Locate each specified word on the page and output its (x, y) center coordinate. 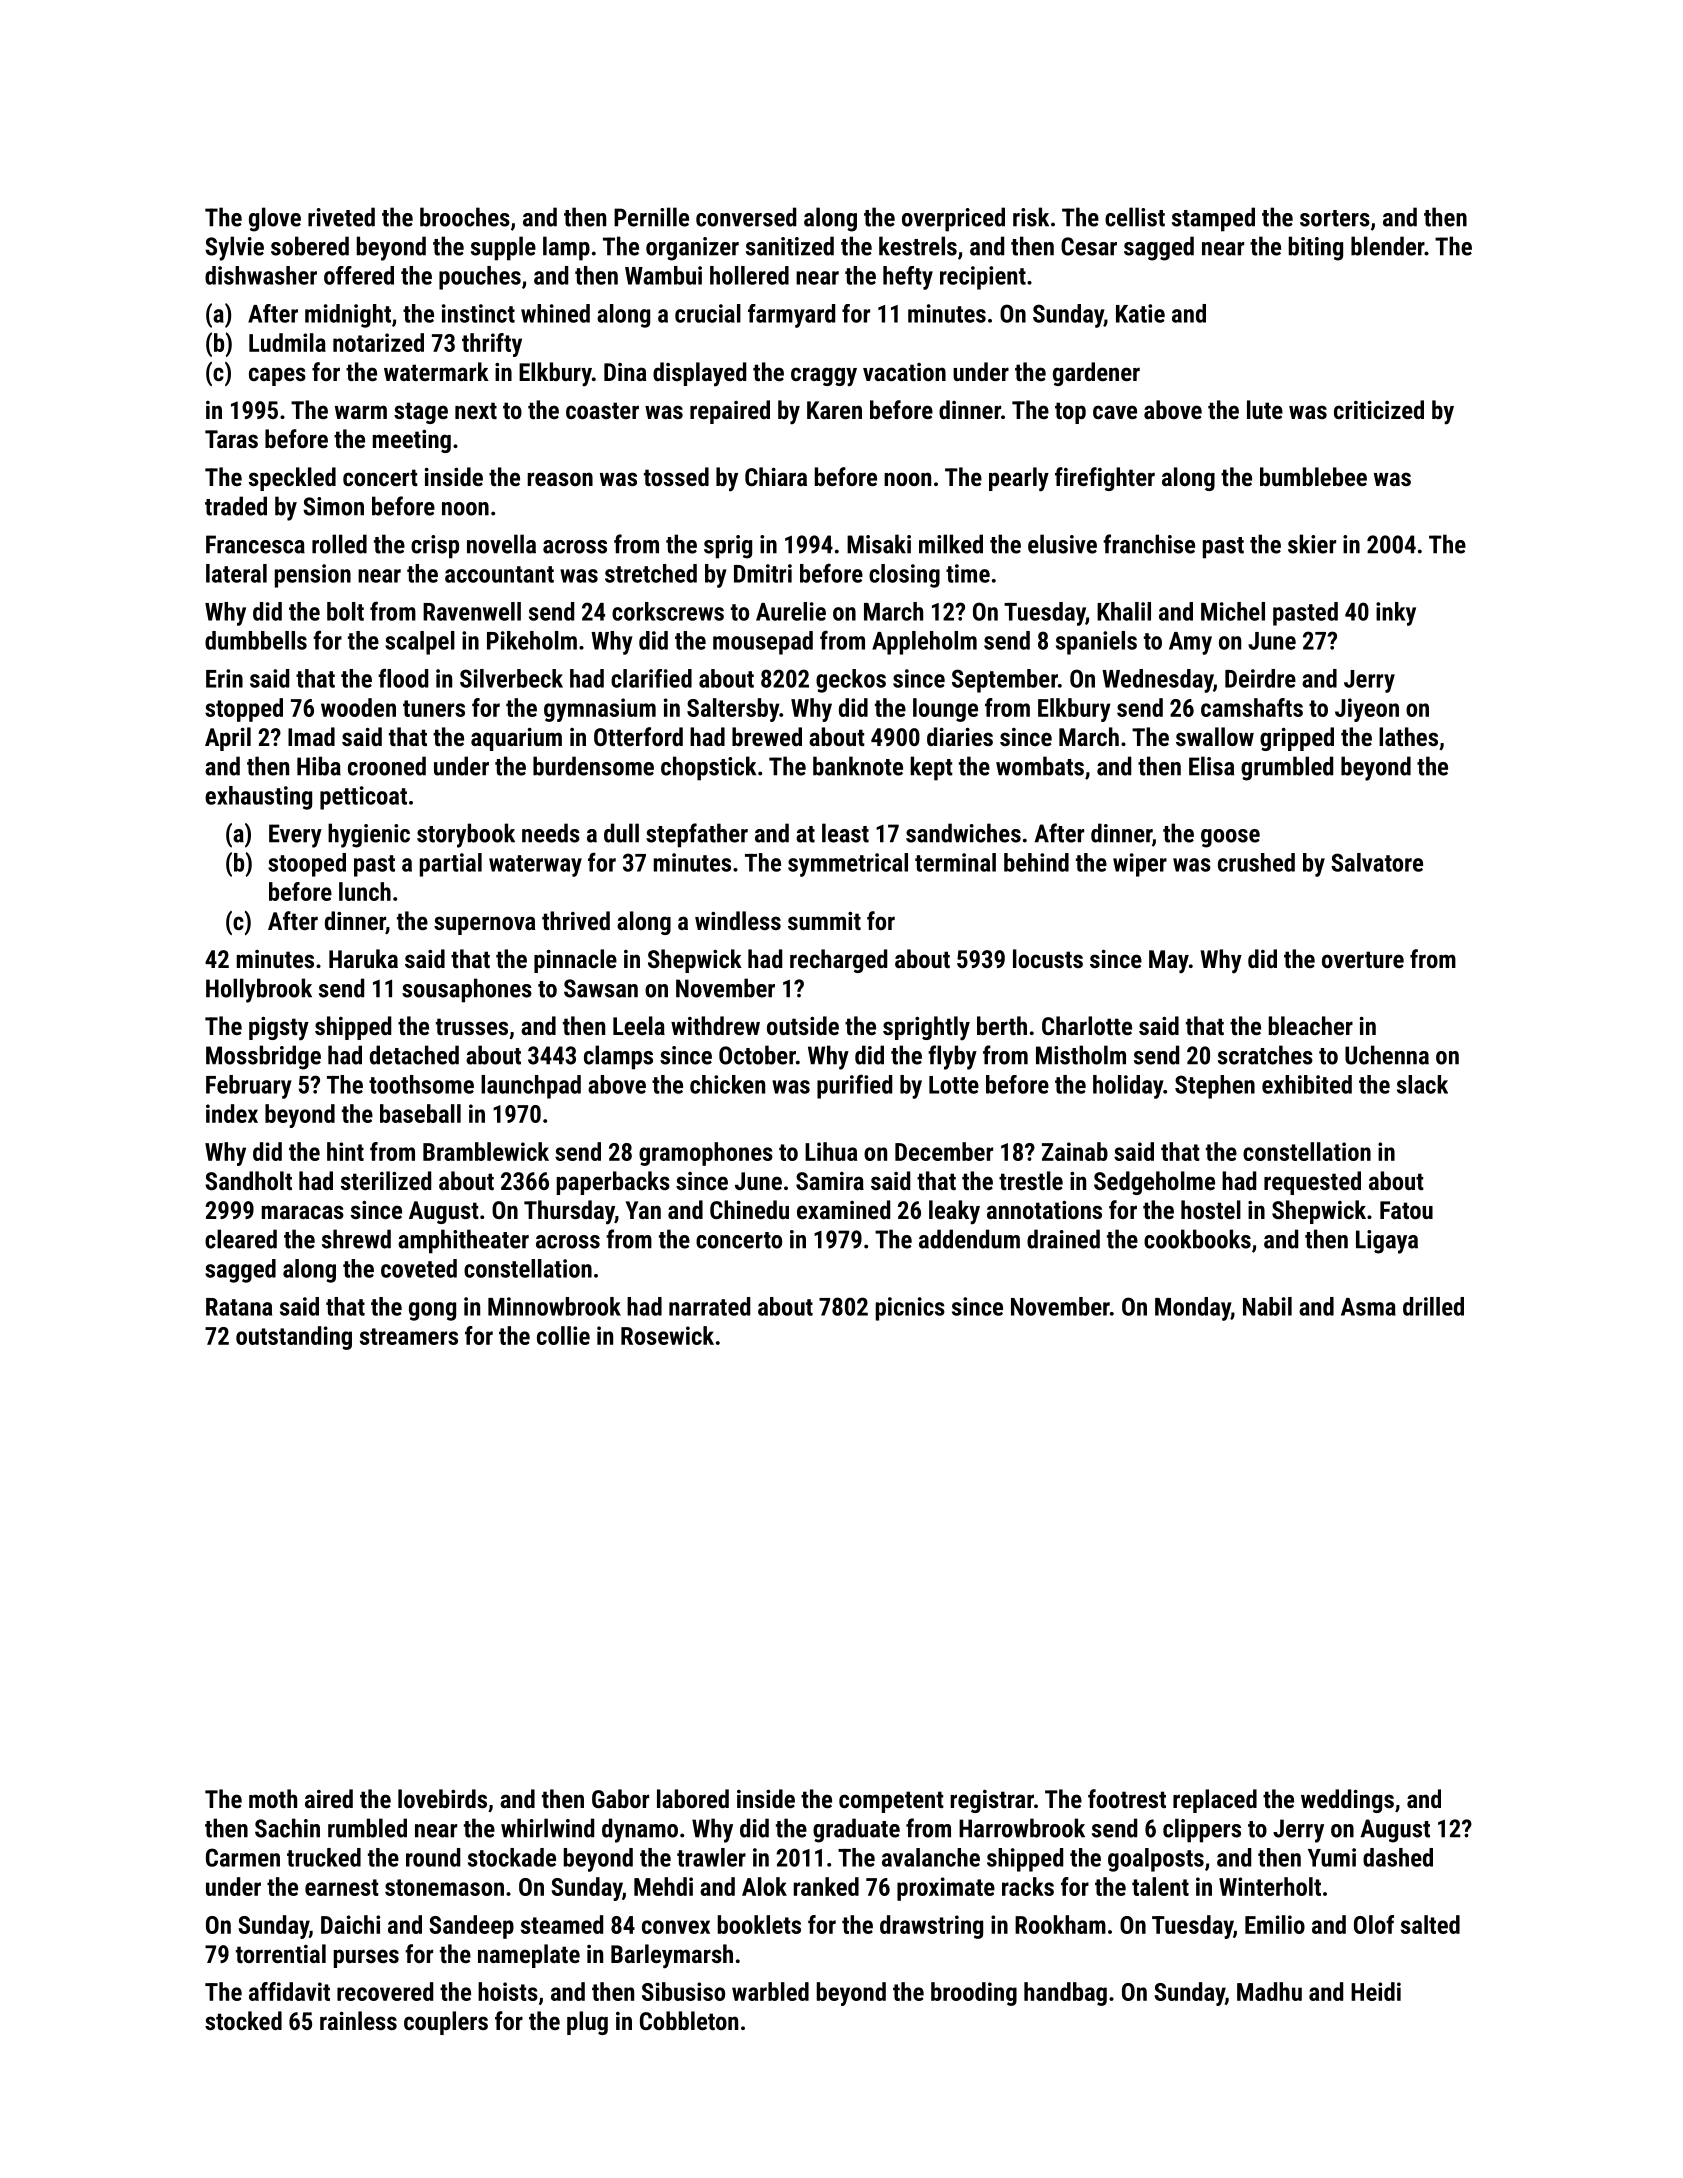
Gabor (620, 1798)
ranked (826, 1886)
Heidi (1376, 1991)
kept (931, 768)
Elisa (1211, 766)
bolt (345, 611)
